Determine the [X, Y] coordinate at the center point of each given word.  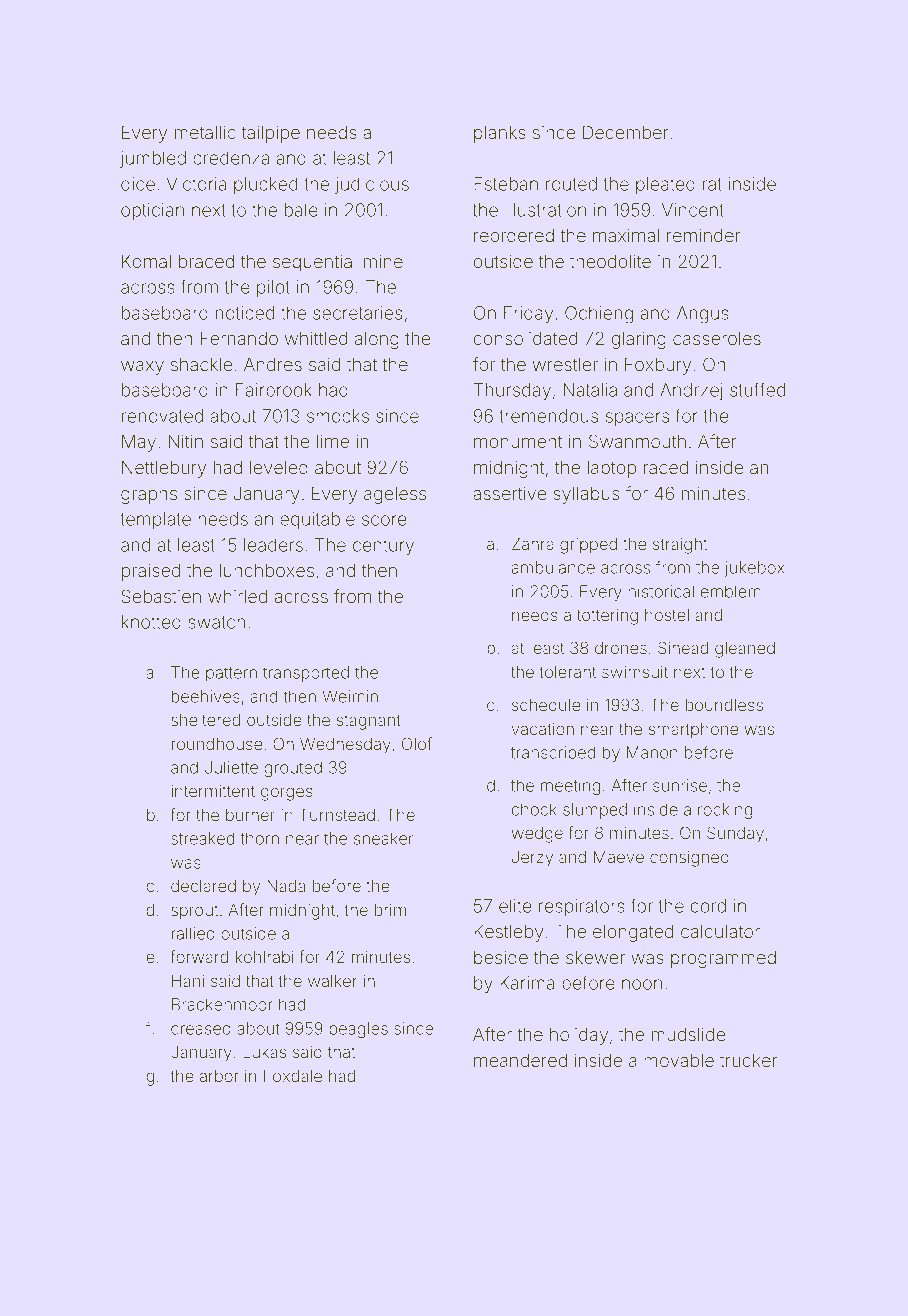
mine [383, 261]
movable [679, 1060]
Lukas [264, 1052]
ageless [395, 495]
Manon [652, 752]
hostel [667, 615]
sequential [314, 263]
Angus [703, 315]
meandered [520, 1060]
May [139, 443]
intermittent [213, 791]
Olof [417, 743]
